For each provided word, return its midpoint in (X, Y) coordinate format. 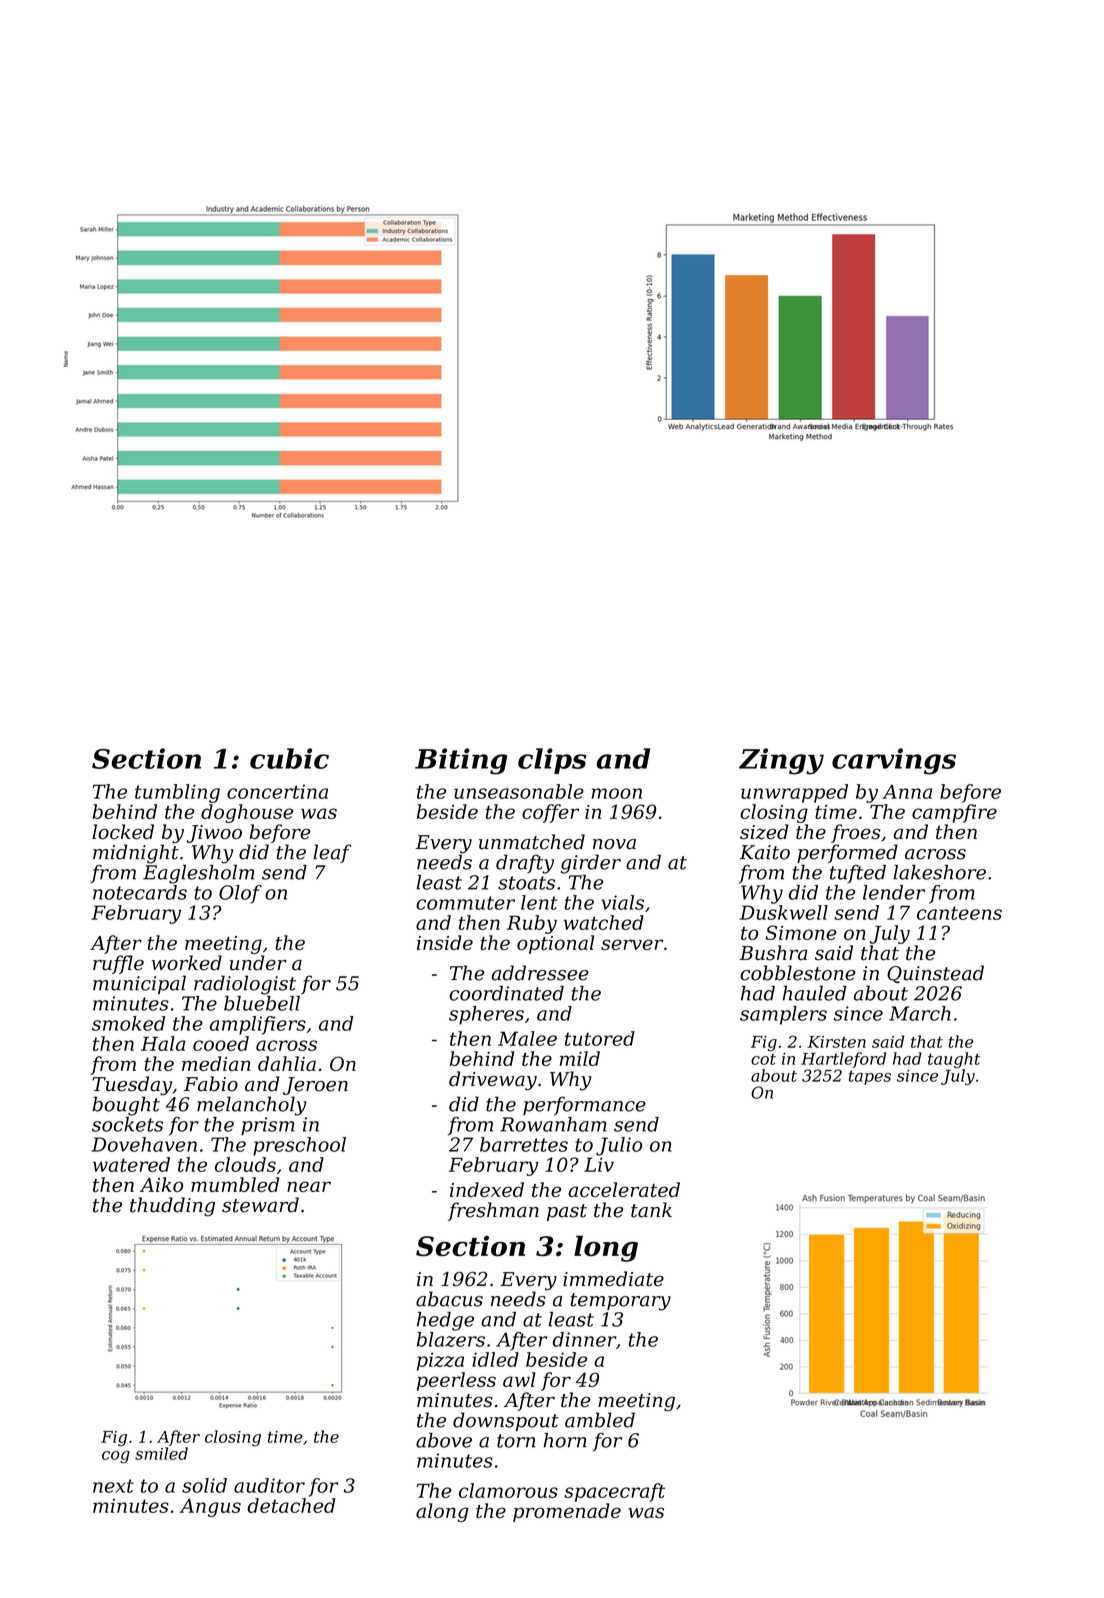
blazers (451, 1339)
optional (555, 944)
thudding (172, 1207)
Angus (210, 1508)
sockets (127, 1124)
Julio (619, 1146)
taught (954, 1060)
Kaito (765, 852)
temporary (621, 1302)
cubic (289, 758)
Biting (461, 761)
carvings (894, 761)
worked (187, 963)
